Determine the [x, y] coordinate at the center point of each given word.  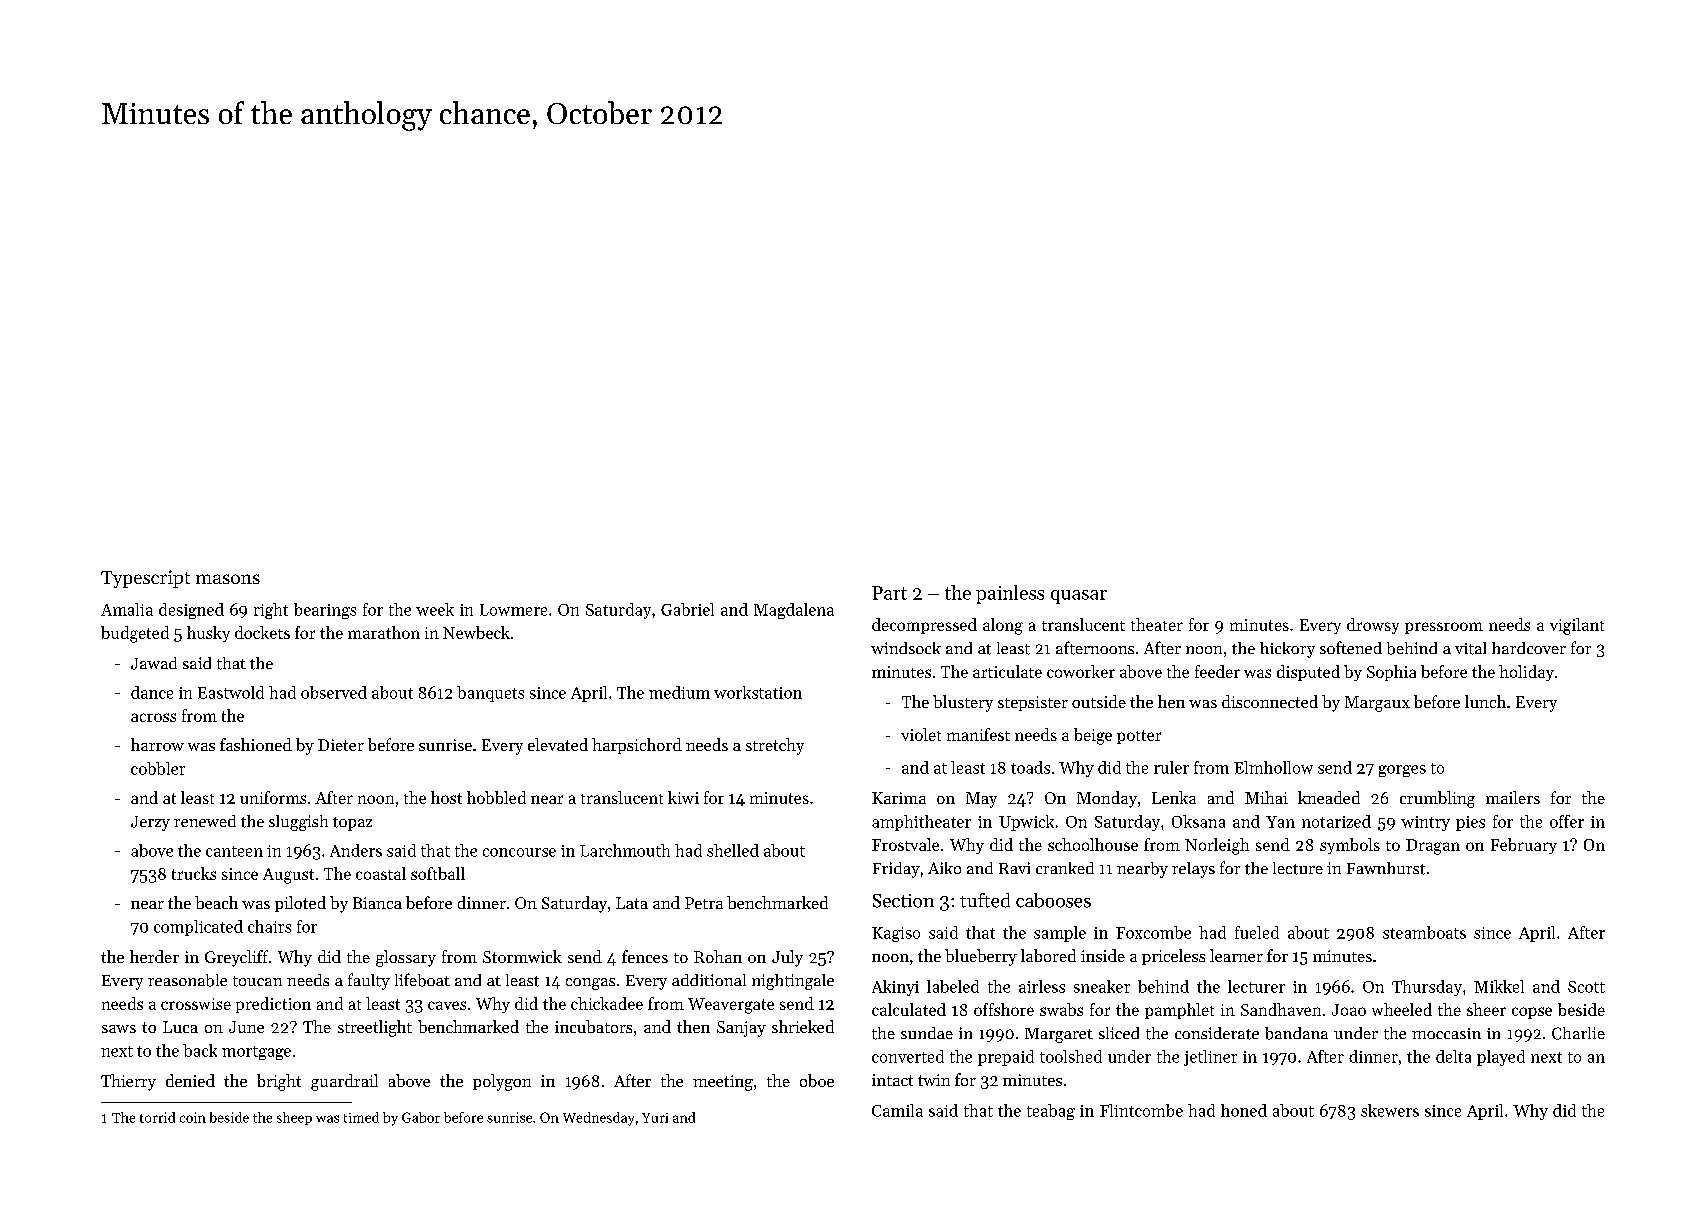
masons [228, 579]
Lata [632, 903]
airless [1042, 986]
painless [1010, 594]
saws [119, 1029]
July [787, 958]
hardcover [1529, 648]
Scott [1586, 987]
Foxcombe [1153, 932]
